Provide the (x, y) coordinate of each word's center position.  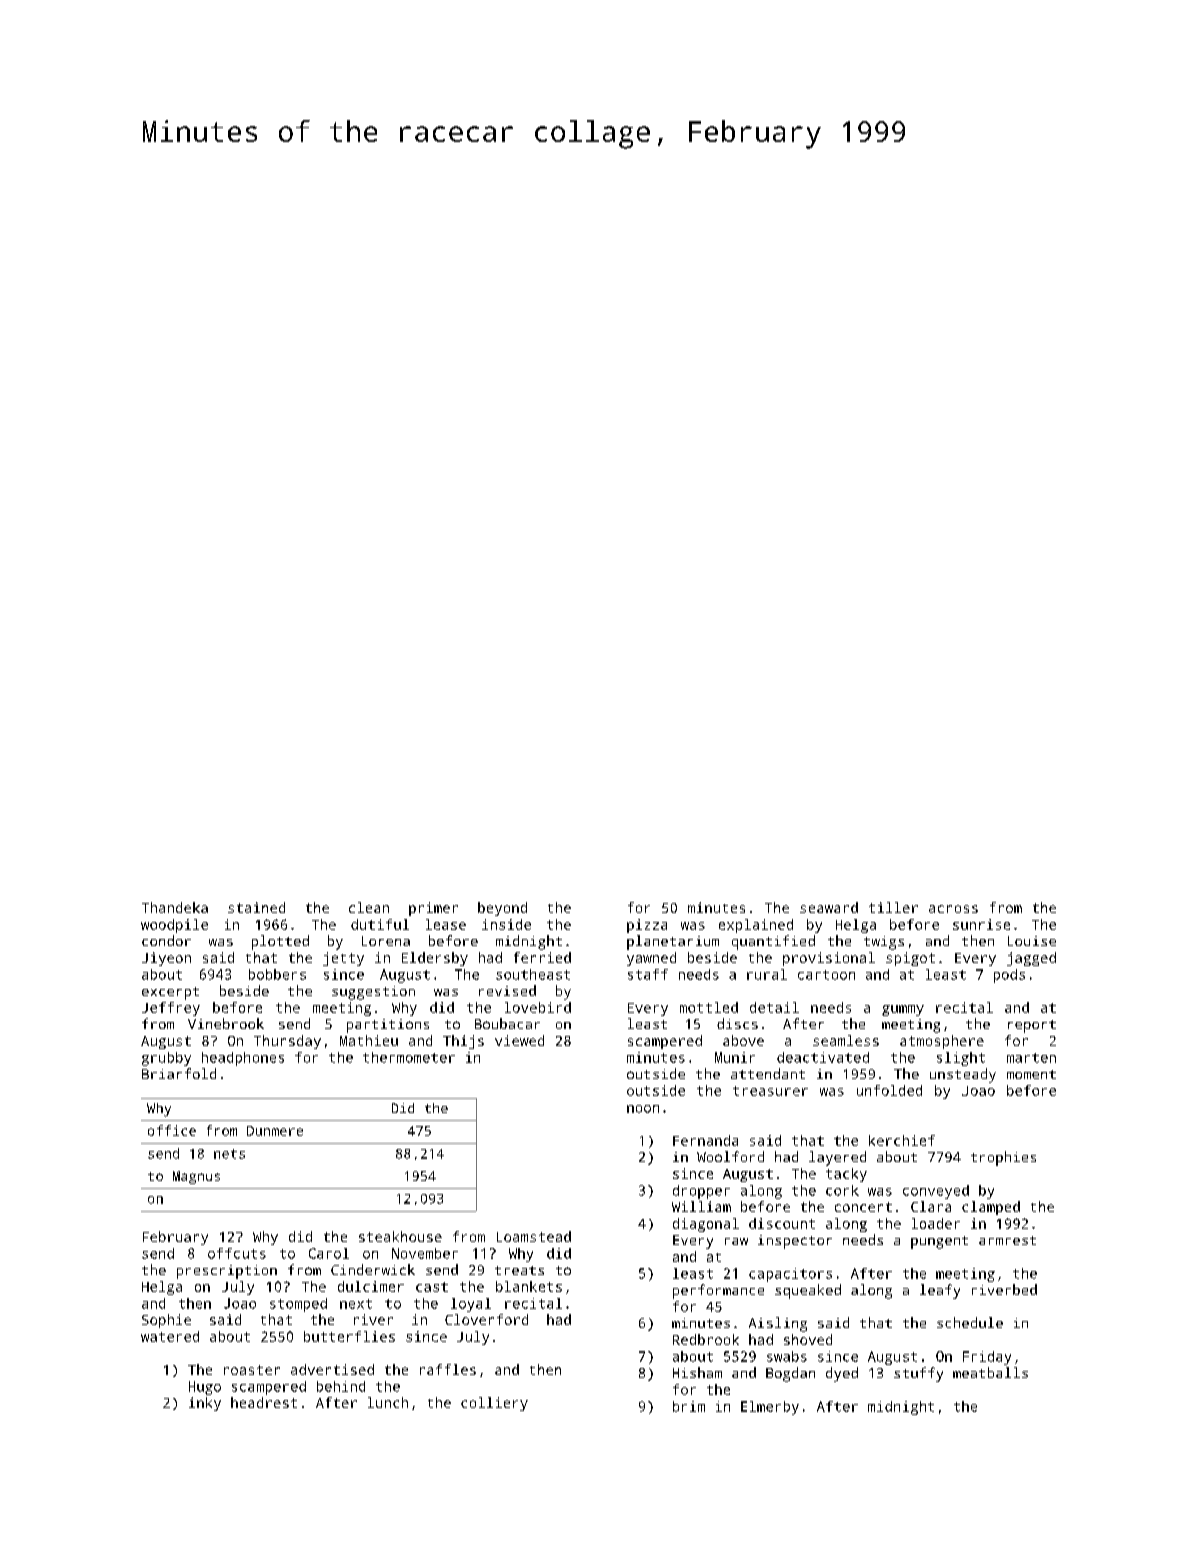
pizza (647, 926)
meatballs (990, 1372)
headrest (264, 1402)
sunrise (981, 924)
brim (689, 1406)
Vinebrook (226, 1023)
